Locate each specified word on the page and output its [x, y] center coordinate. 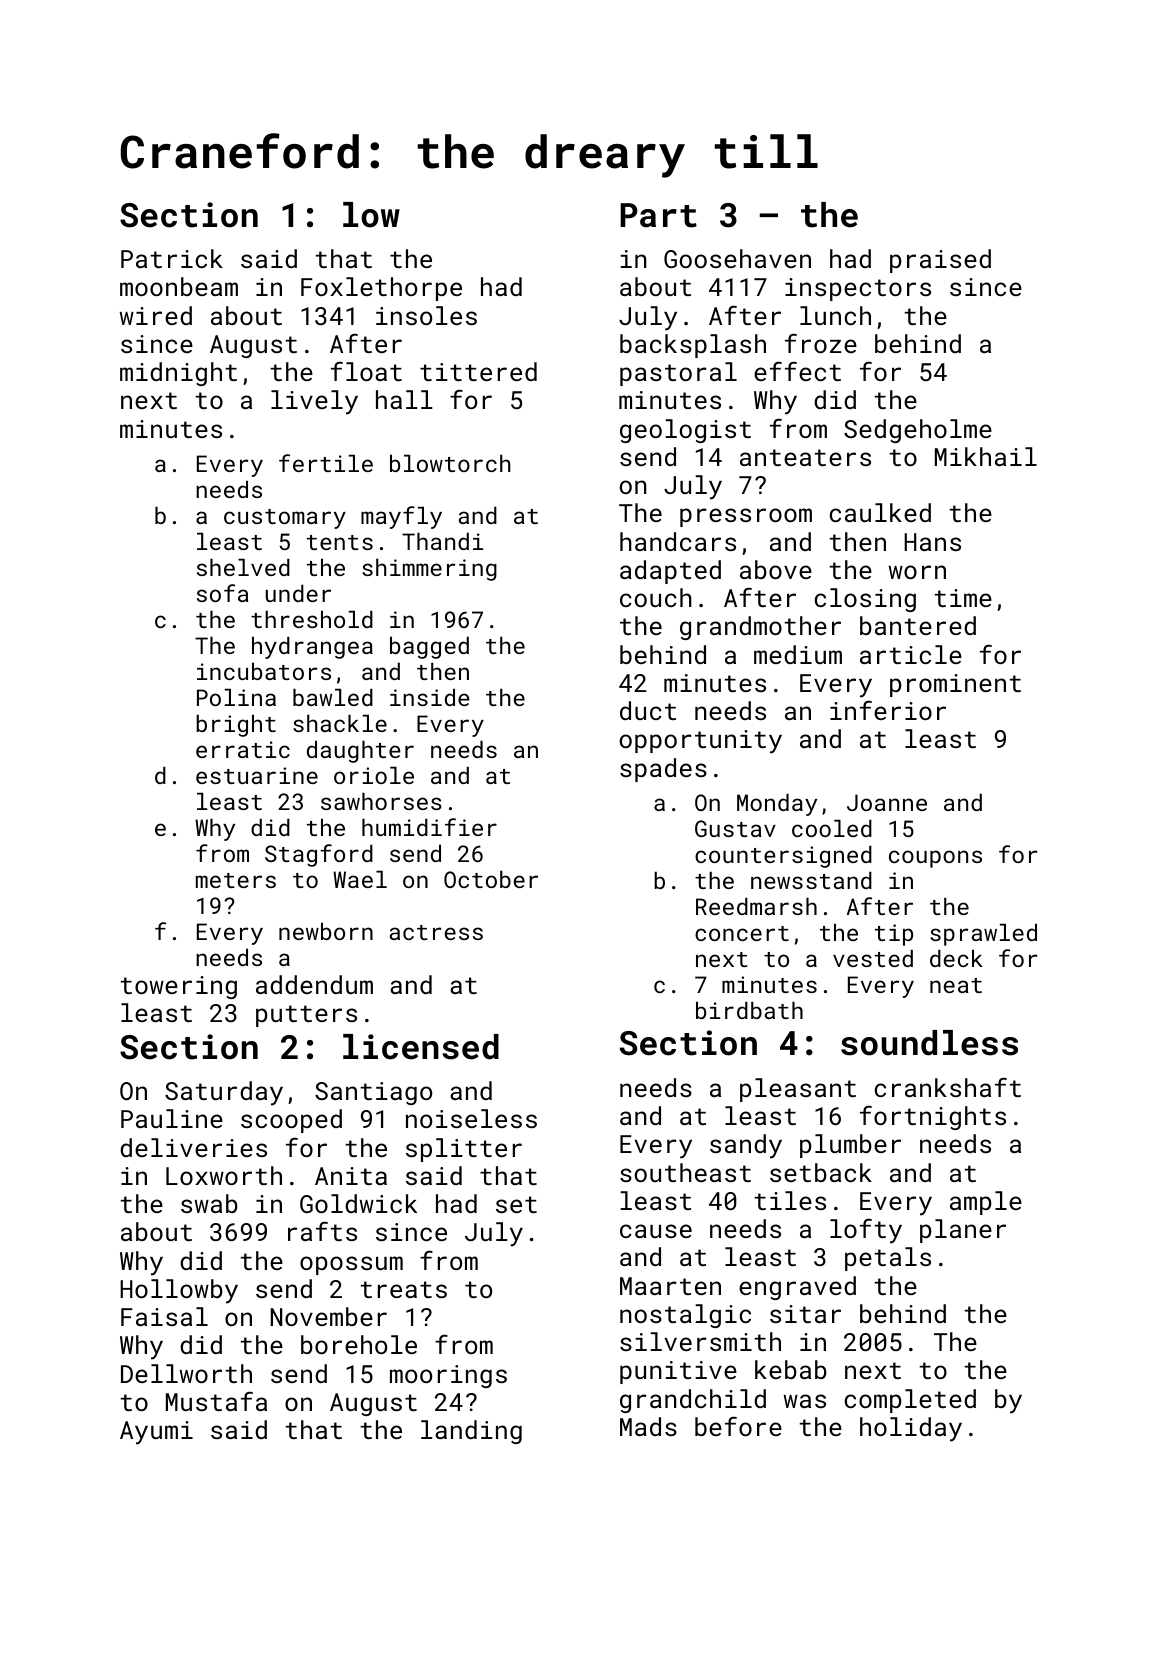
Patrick [172, 258]
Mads [648, 1426]
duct [648, 710]
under [298, 593]
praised [940, 261]
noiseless [471, 1118]
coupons [935, 859]
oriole [374, 775]
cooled [832, 828]
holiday [911, 1429]
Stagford [319, 855]
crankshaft [948, 1087]
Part [658, 215]
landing [471, 1432]
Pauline [172, 1118]
